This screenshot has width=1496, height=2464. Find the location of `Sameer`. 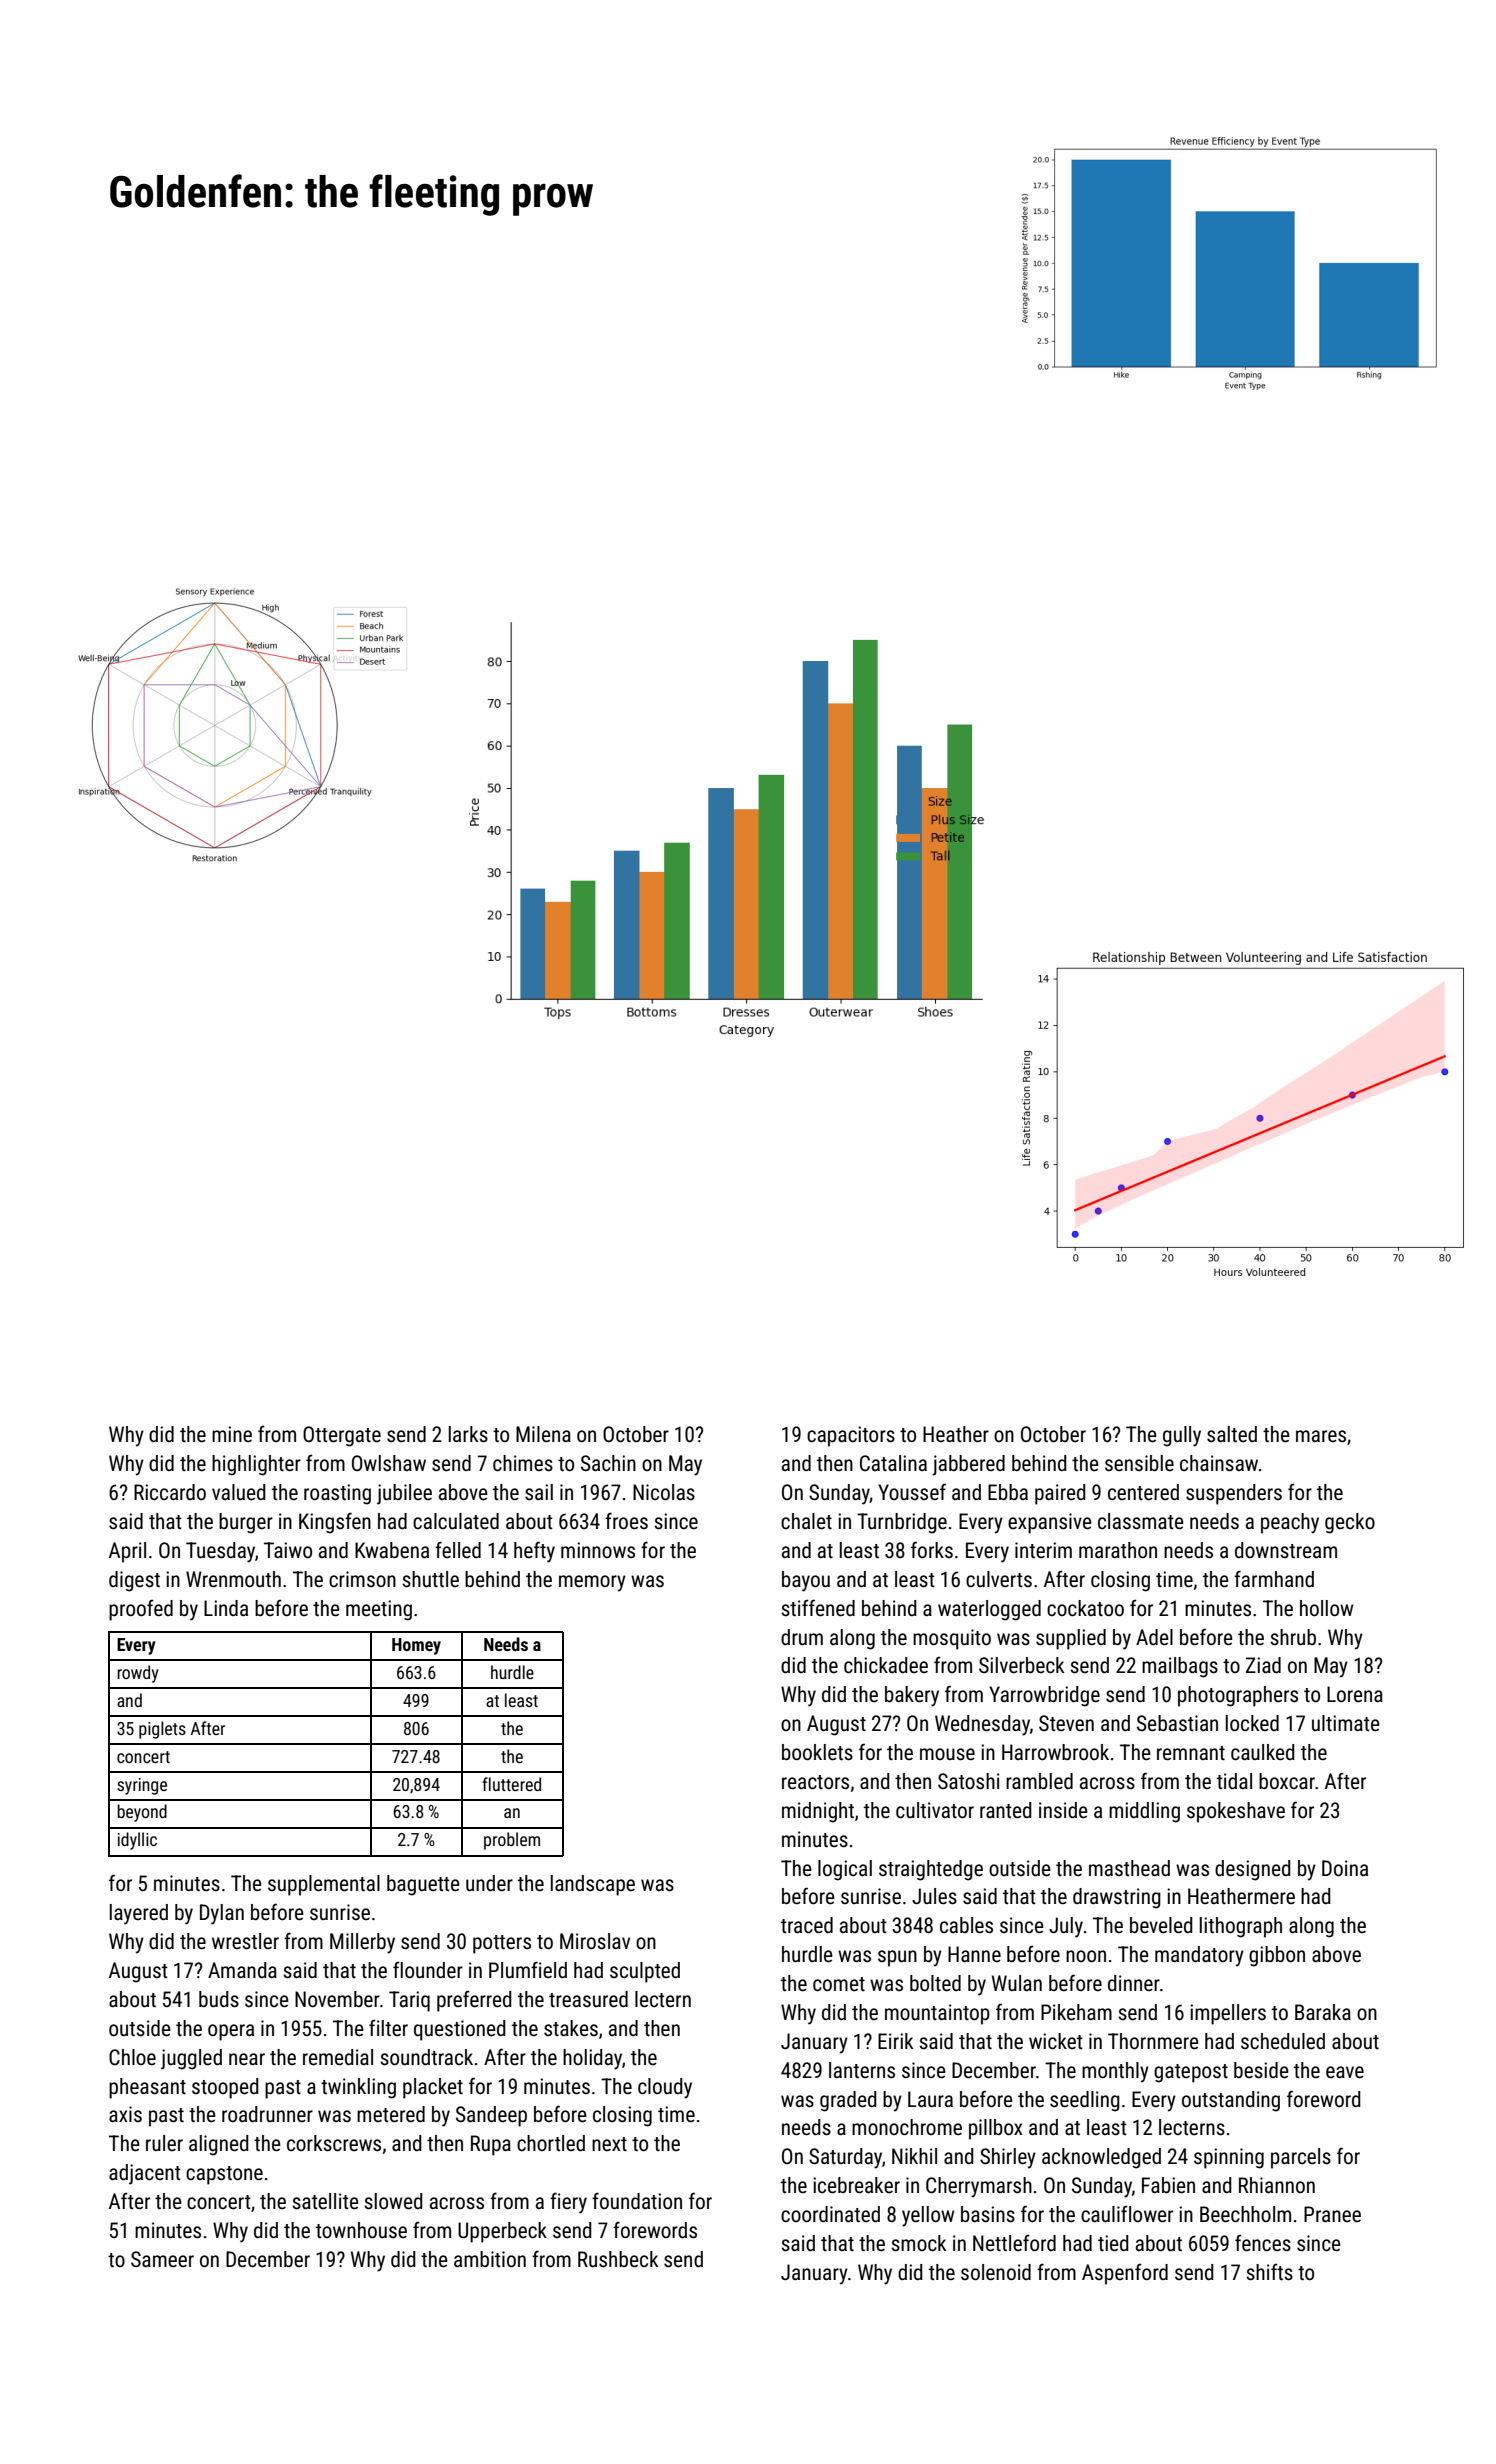

Sameer is located at coordinates (162, 2259).
